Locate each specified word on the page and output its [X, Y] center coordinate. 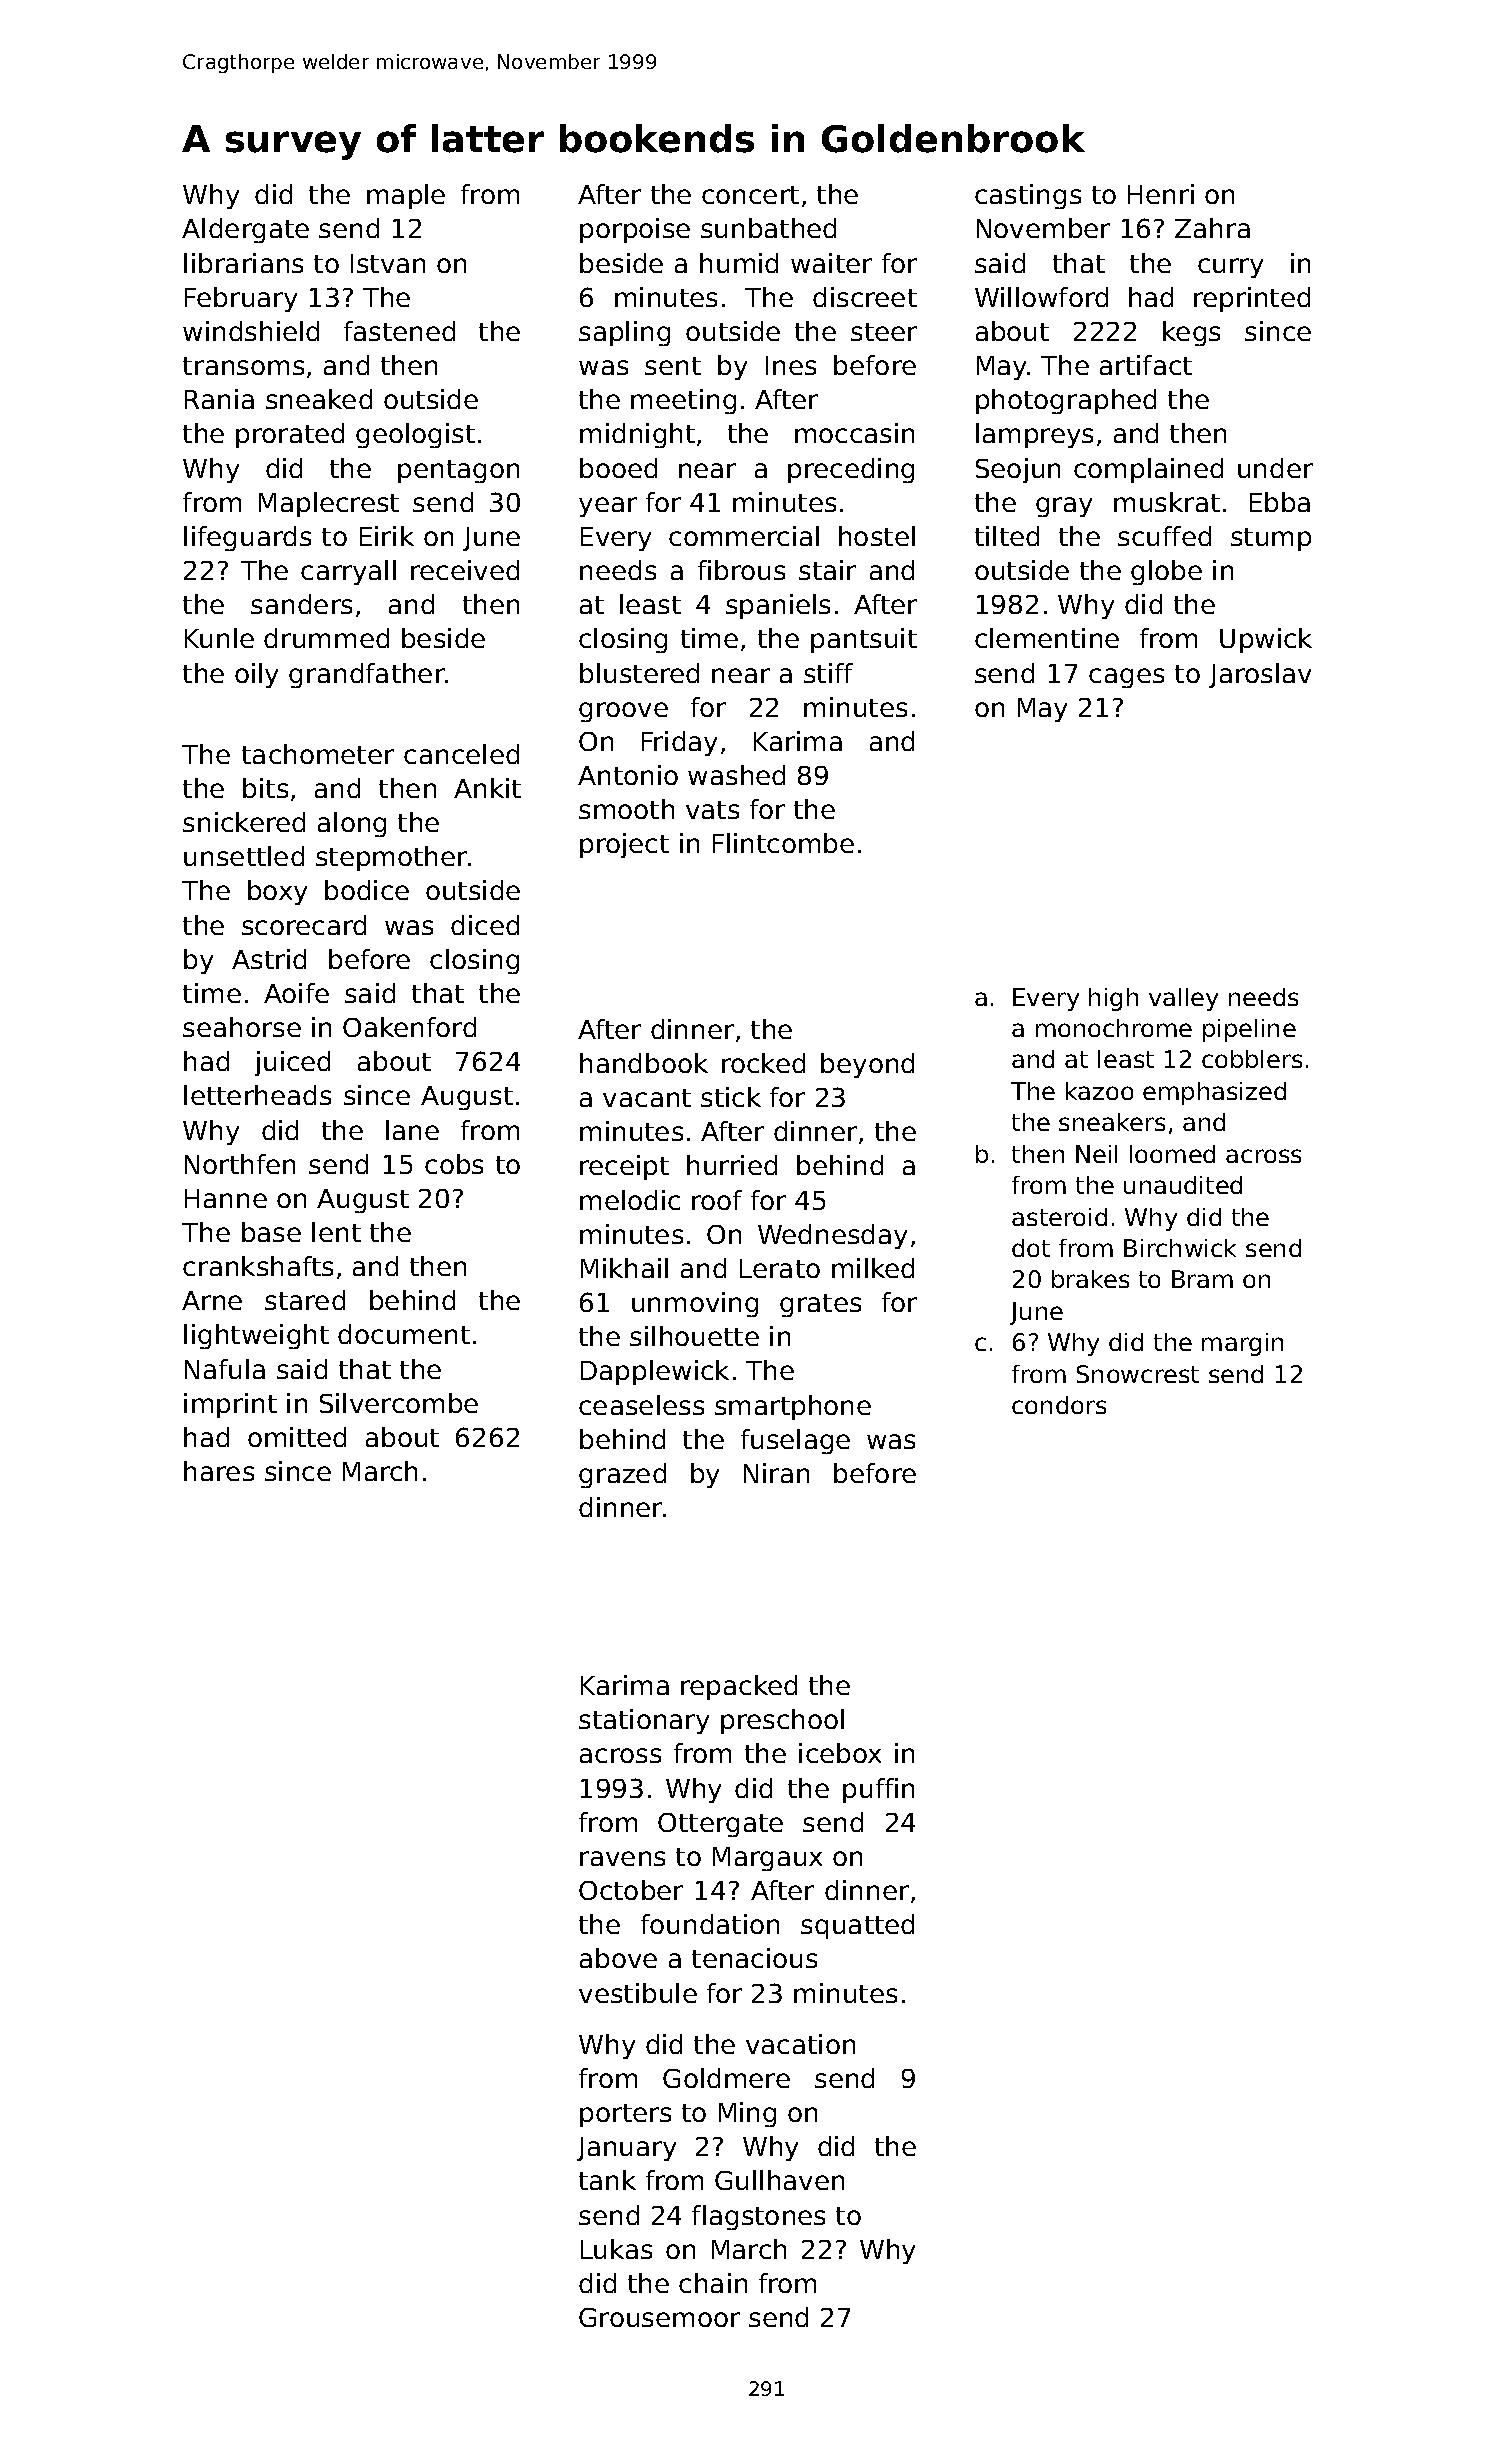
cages [1126, 678]
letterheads [257, 1095]
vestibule [638, 1993]
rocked [763, 1063]
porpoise [635, 230]
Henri [1161, 194]
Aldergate [245, 230]
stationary [644, 1721]
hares [219, 1471]
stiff [828, 673]
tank [607, 2180]
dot [1031, 1248]
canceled [461, 754]
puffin [878, 1790]
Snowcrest [1138, 1374]
